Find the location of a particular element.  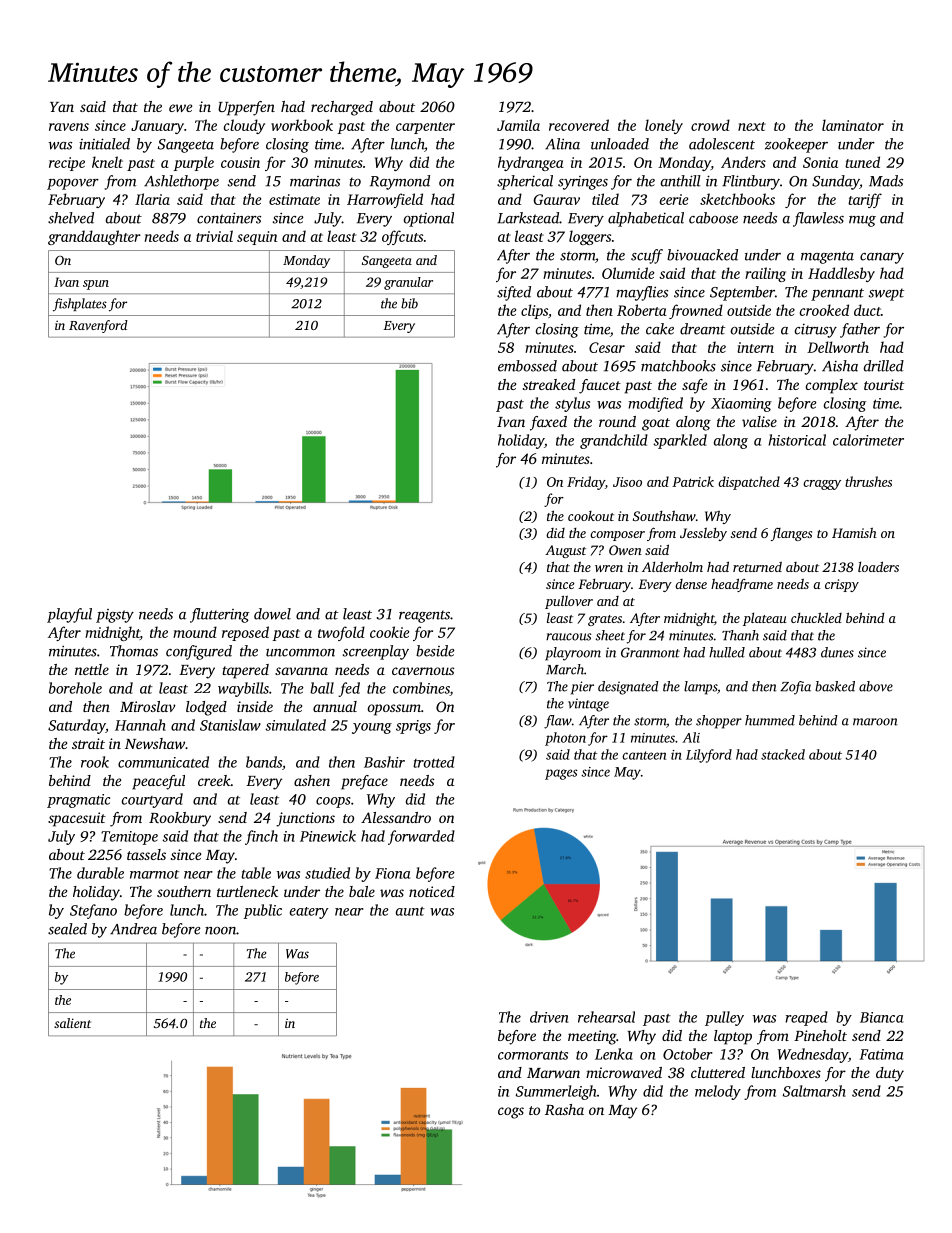

granular is located at coordinates (408, 283).
